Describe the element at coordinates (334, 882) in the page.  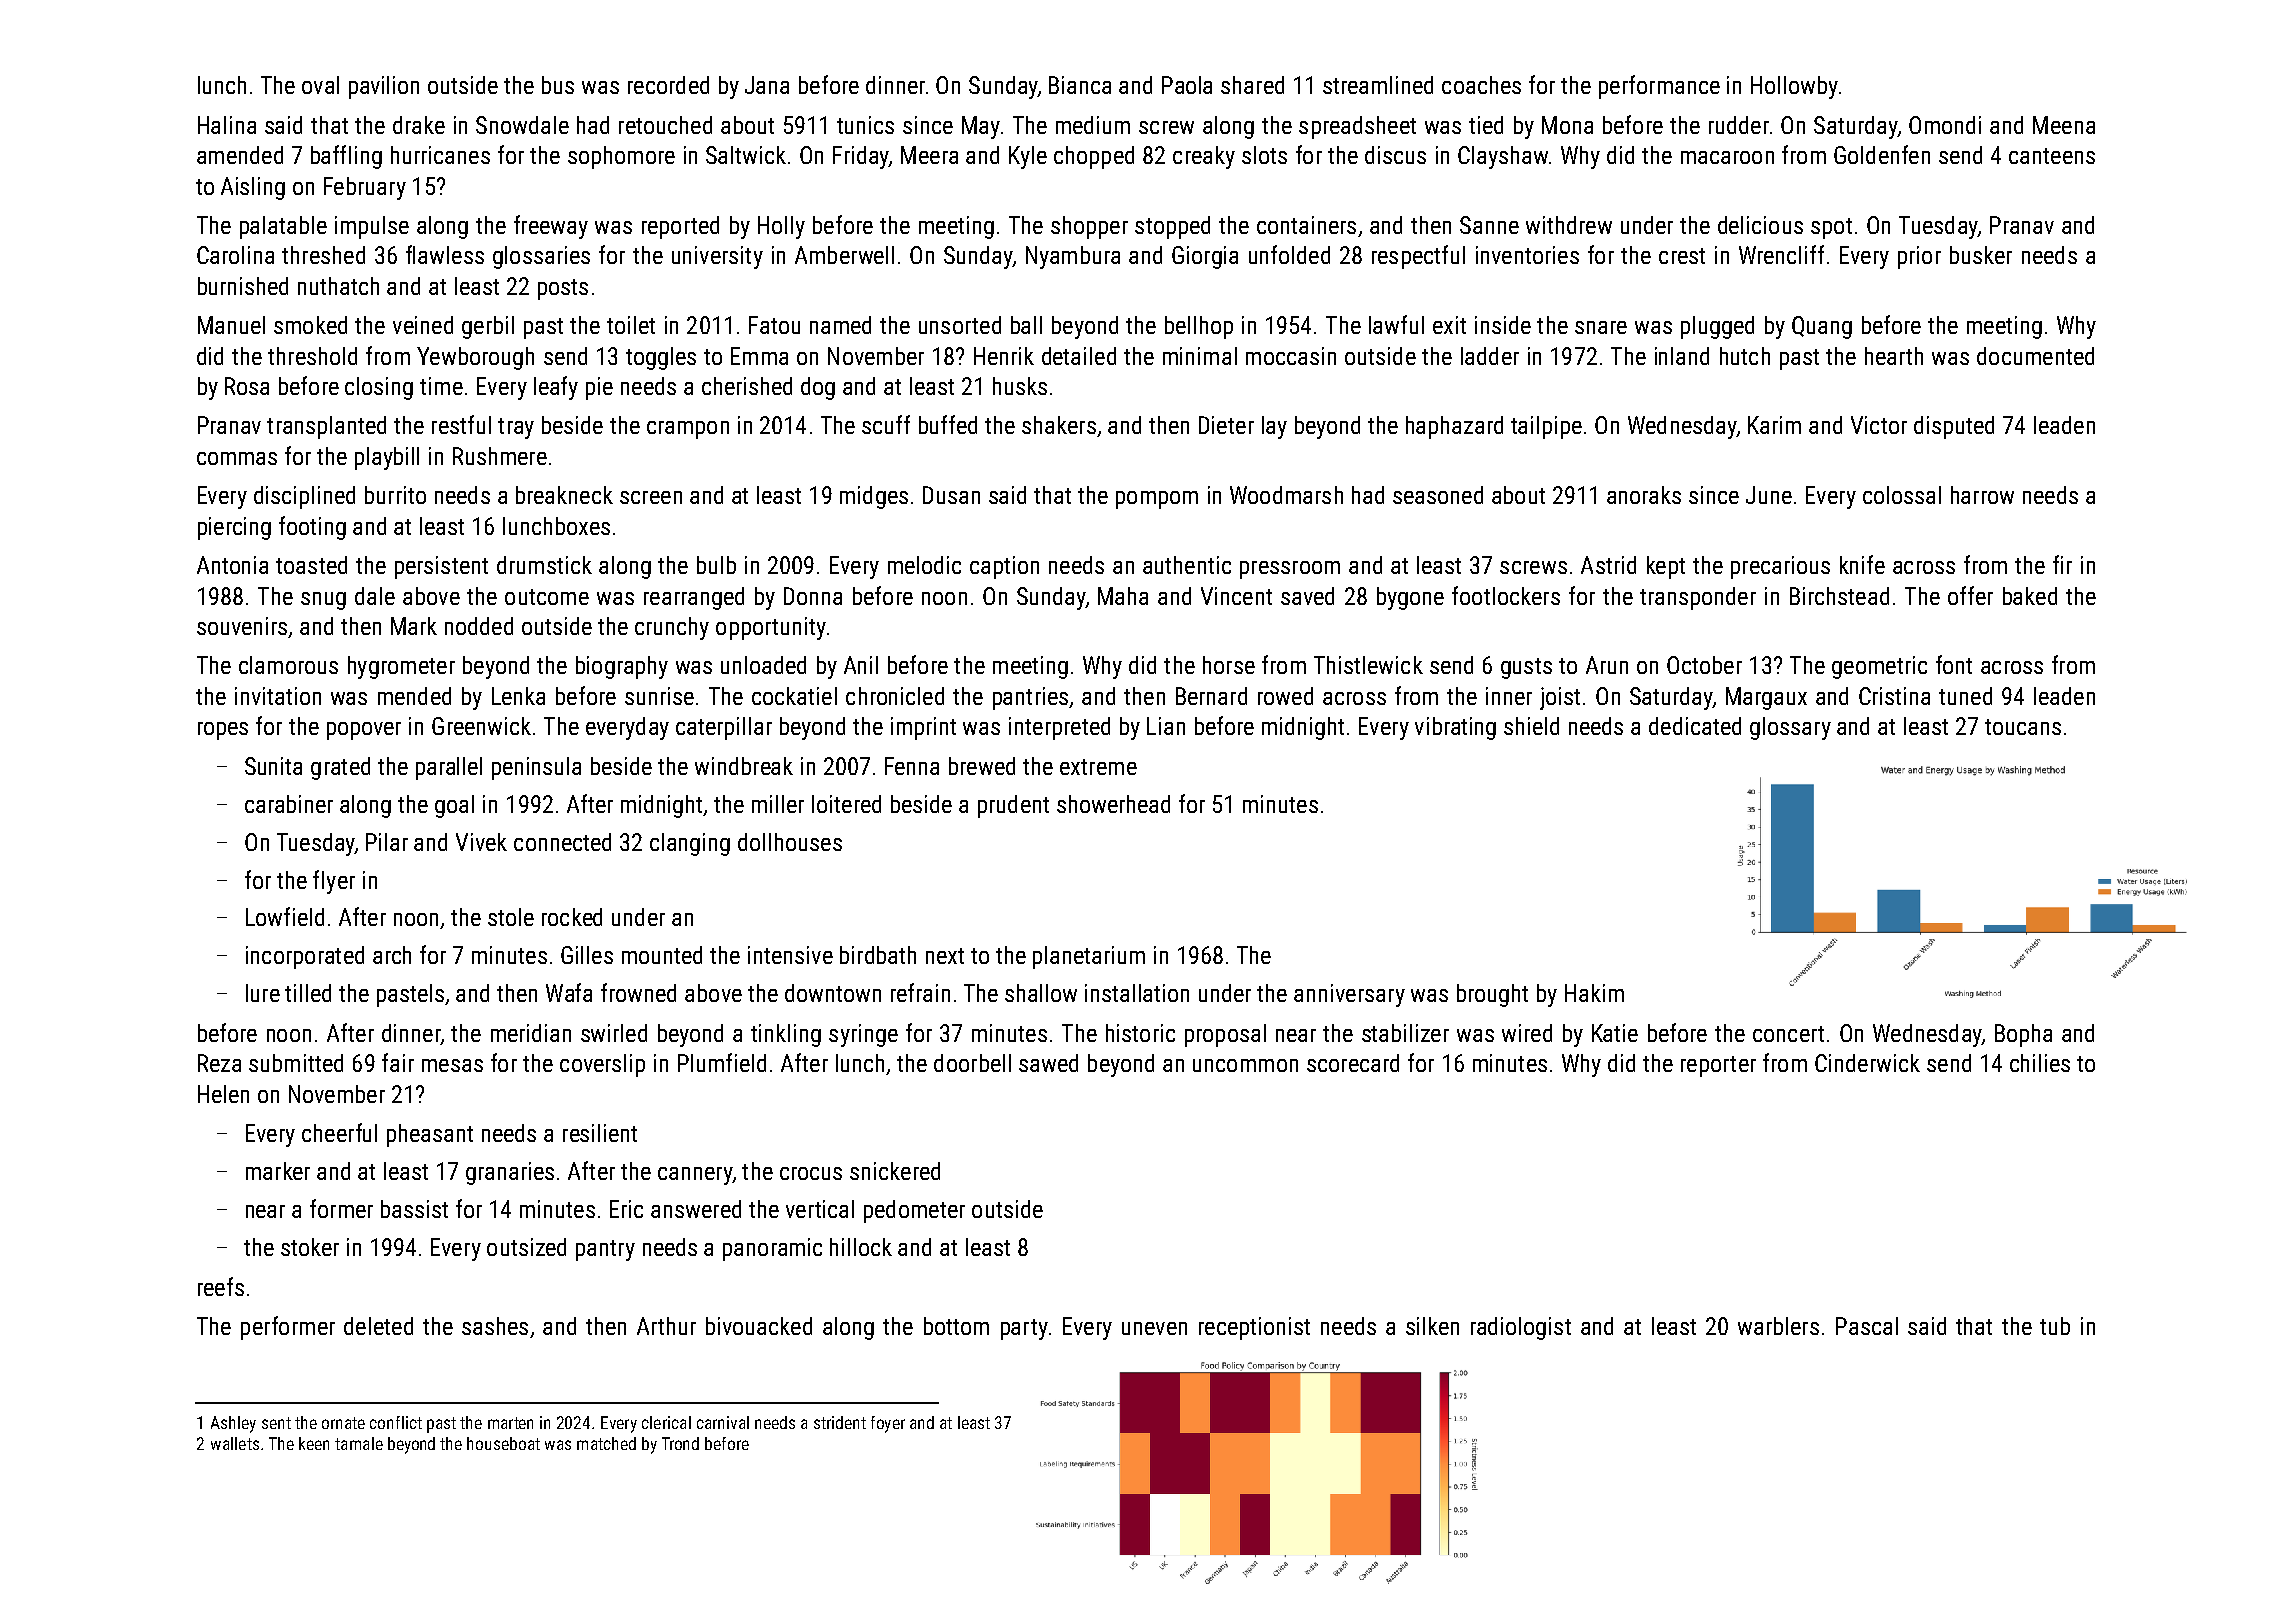
I see `flyer` at that location.
